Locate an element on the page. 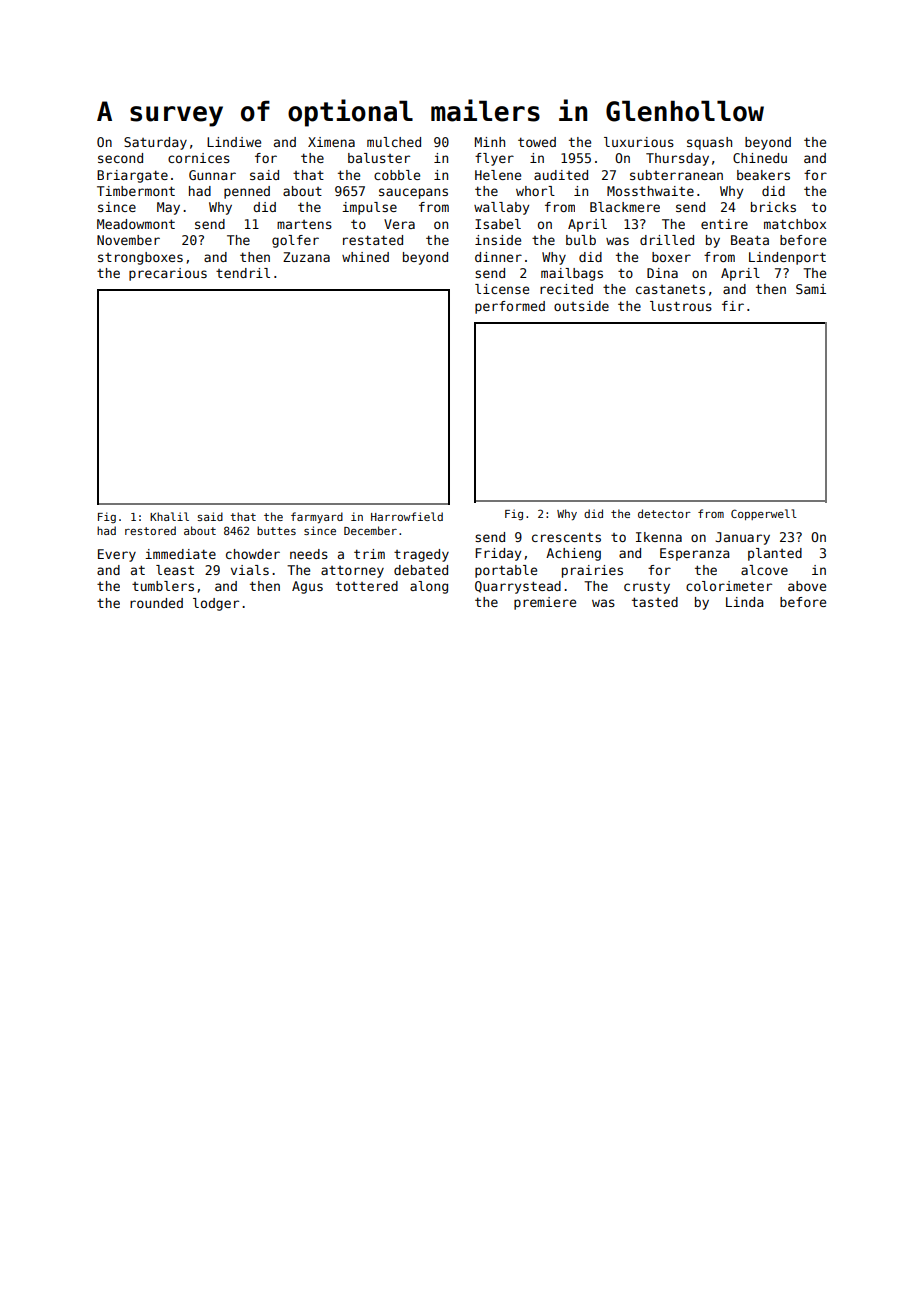  baluster is located at coordinates (379, 158).
